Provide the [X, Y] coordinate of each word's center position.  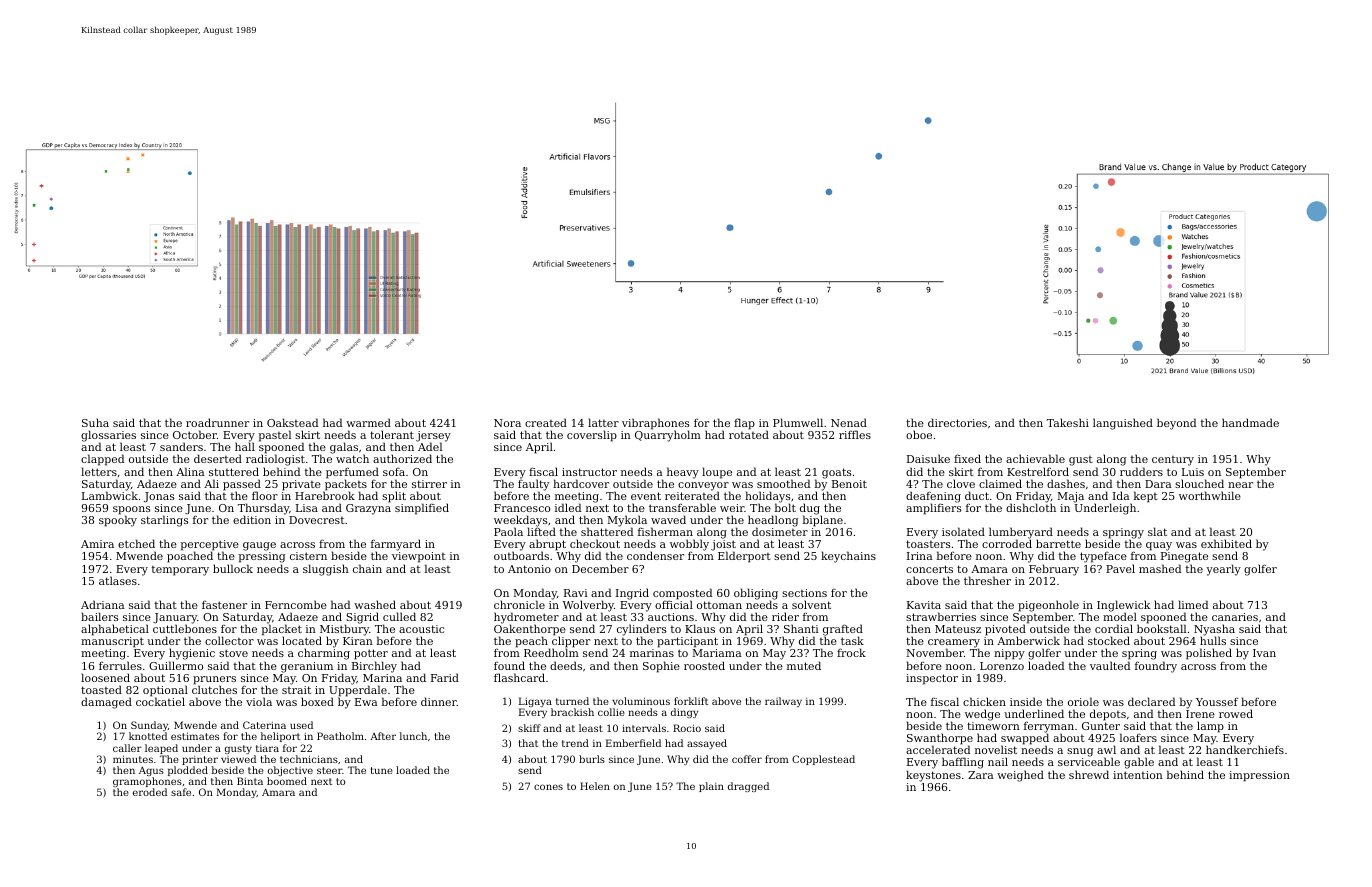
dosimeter [780, 532]
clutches [214, 689]
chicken [984, 701]
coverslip [592, 436]
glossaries [108, 436]
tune [382, 770]
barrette [1058, 544]
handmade [1250, 422]
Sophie [661, 667]
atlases [118, 580]
